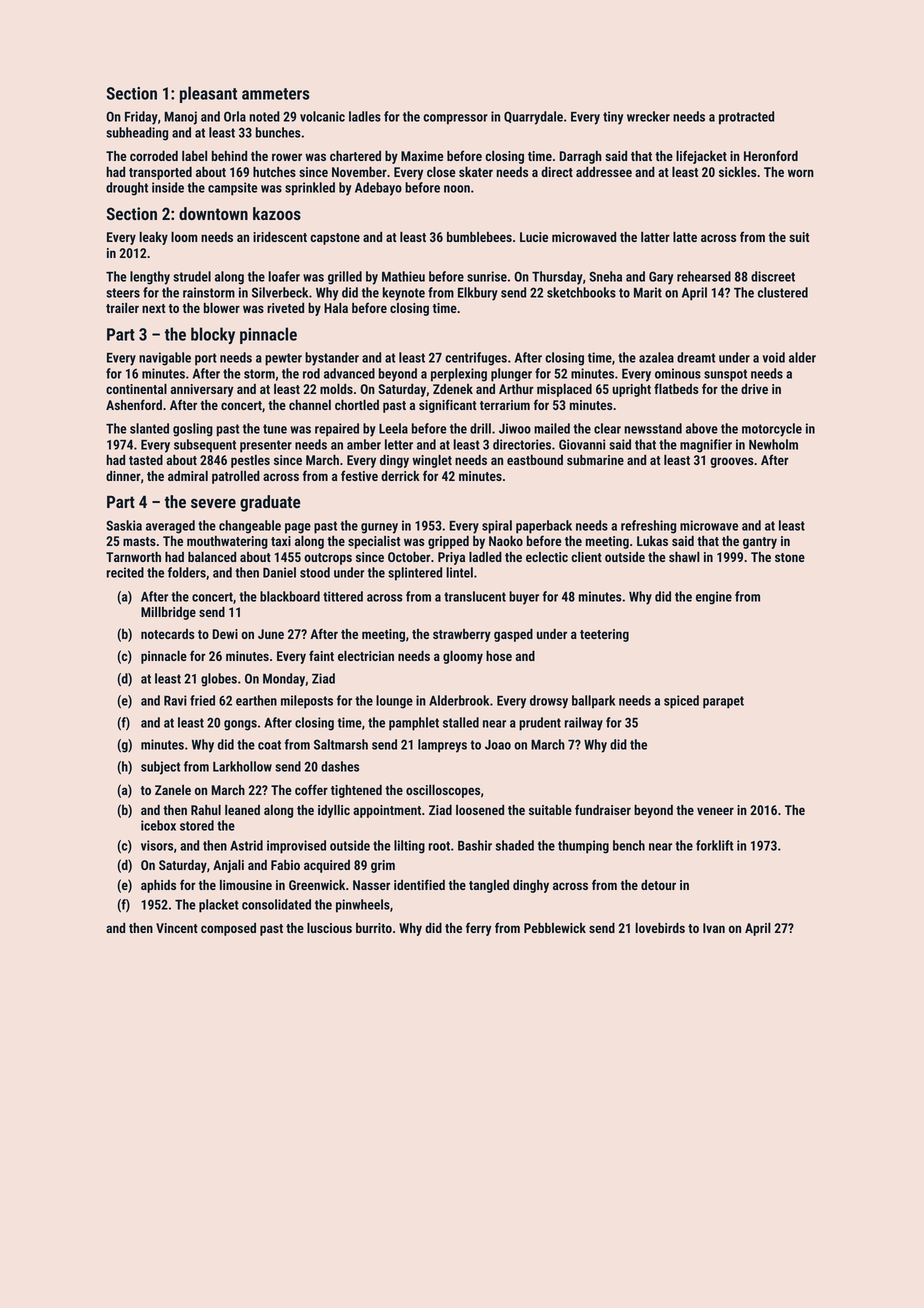 Image resolution: width=924 pixels, height=1308 pixels. I want to click on shawl, so click(684, 556).
